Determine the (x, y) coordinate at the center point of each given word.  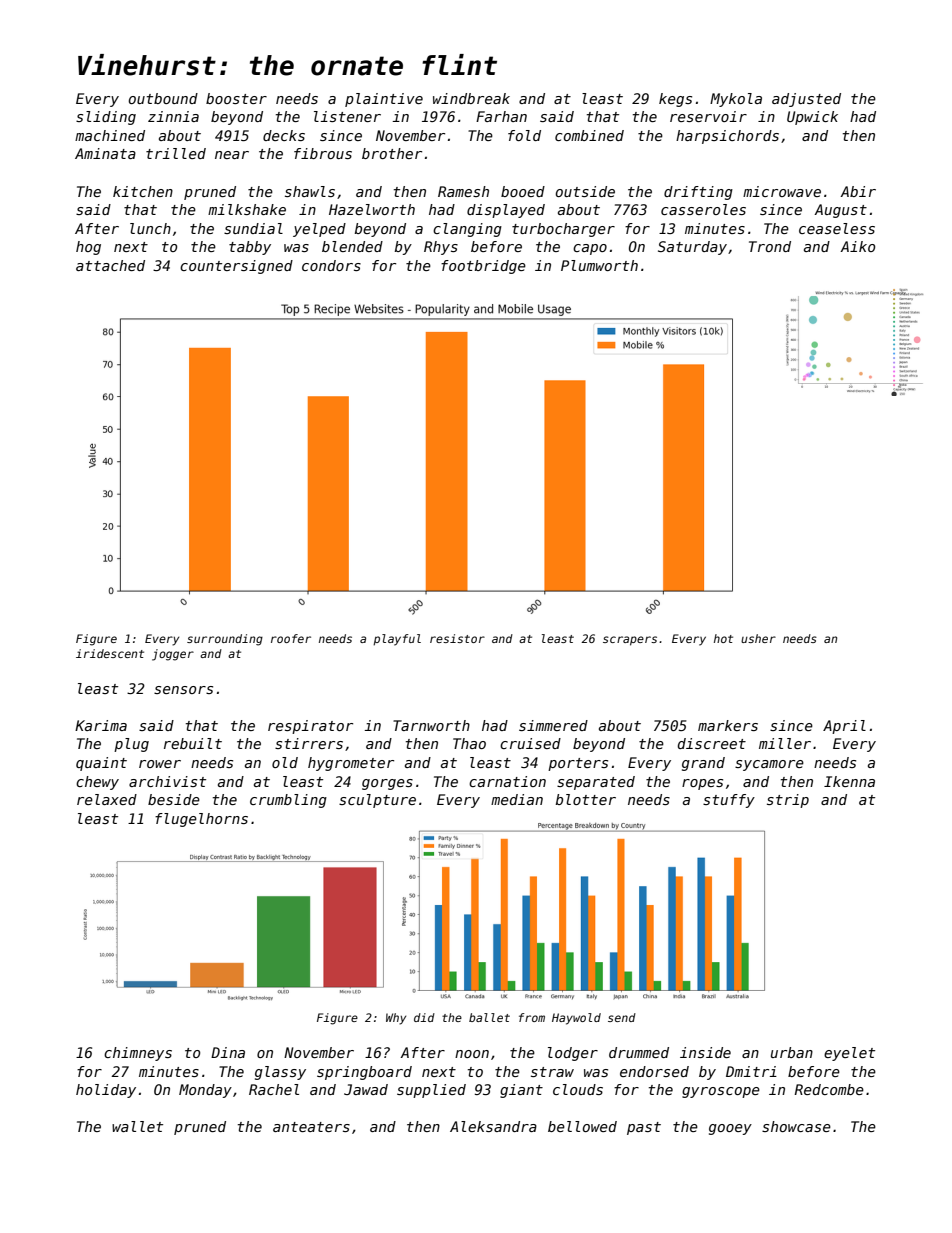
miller (785, 743)
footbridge (483, 267)
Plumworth (599, 265)
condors (331, 265)
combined (589, 135)
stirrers (309, 743)
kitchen (143, 191)
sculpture (377, 801)
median (517, 799)
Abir (858, 191)
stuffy (729, 801)
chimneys (138, 1054)
